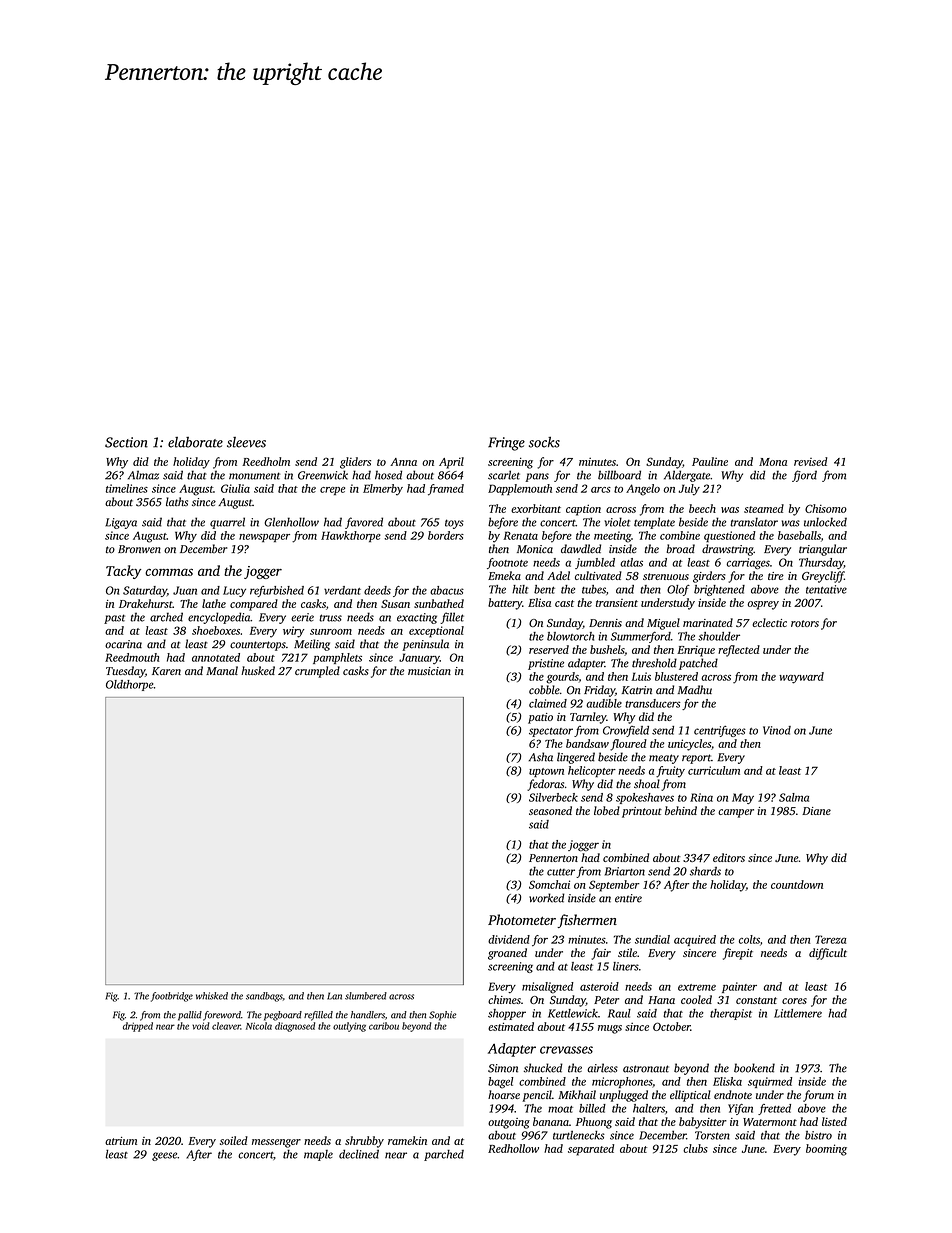 Image resolution: width=952 pixels, height=1233 pixels. I want to click on fillet, so click(452, 618).
